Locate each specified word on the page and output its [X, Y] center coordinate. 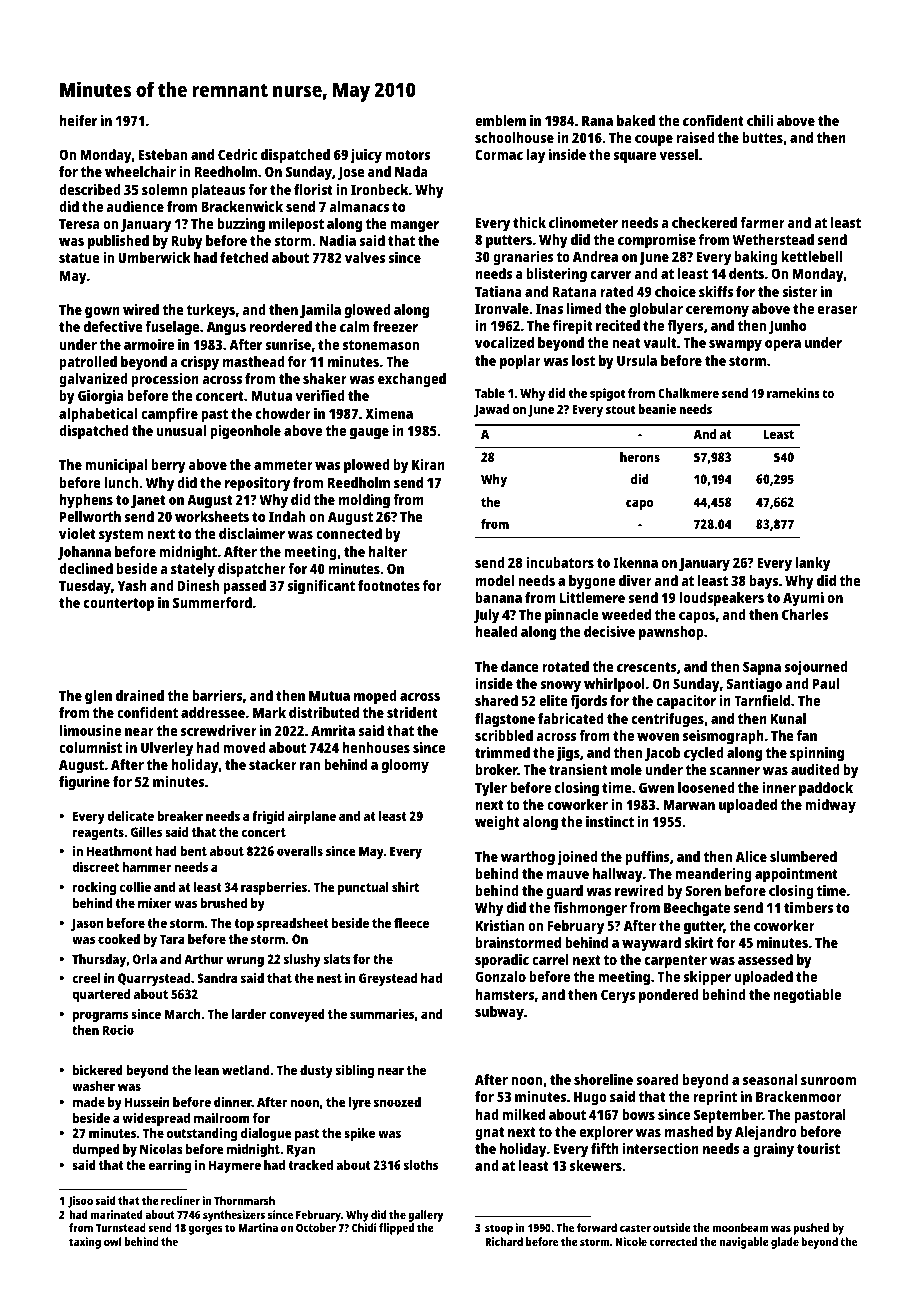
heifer [78, 120]
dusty [316, 1071]
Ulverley [167, 749]
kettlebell [812, 256]
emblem [500, 120]
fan [807, 735]
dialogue [266, 1134]
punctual [363, 888]
